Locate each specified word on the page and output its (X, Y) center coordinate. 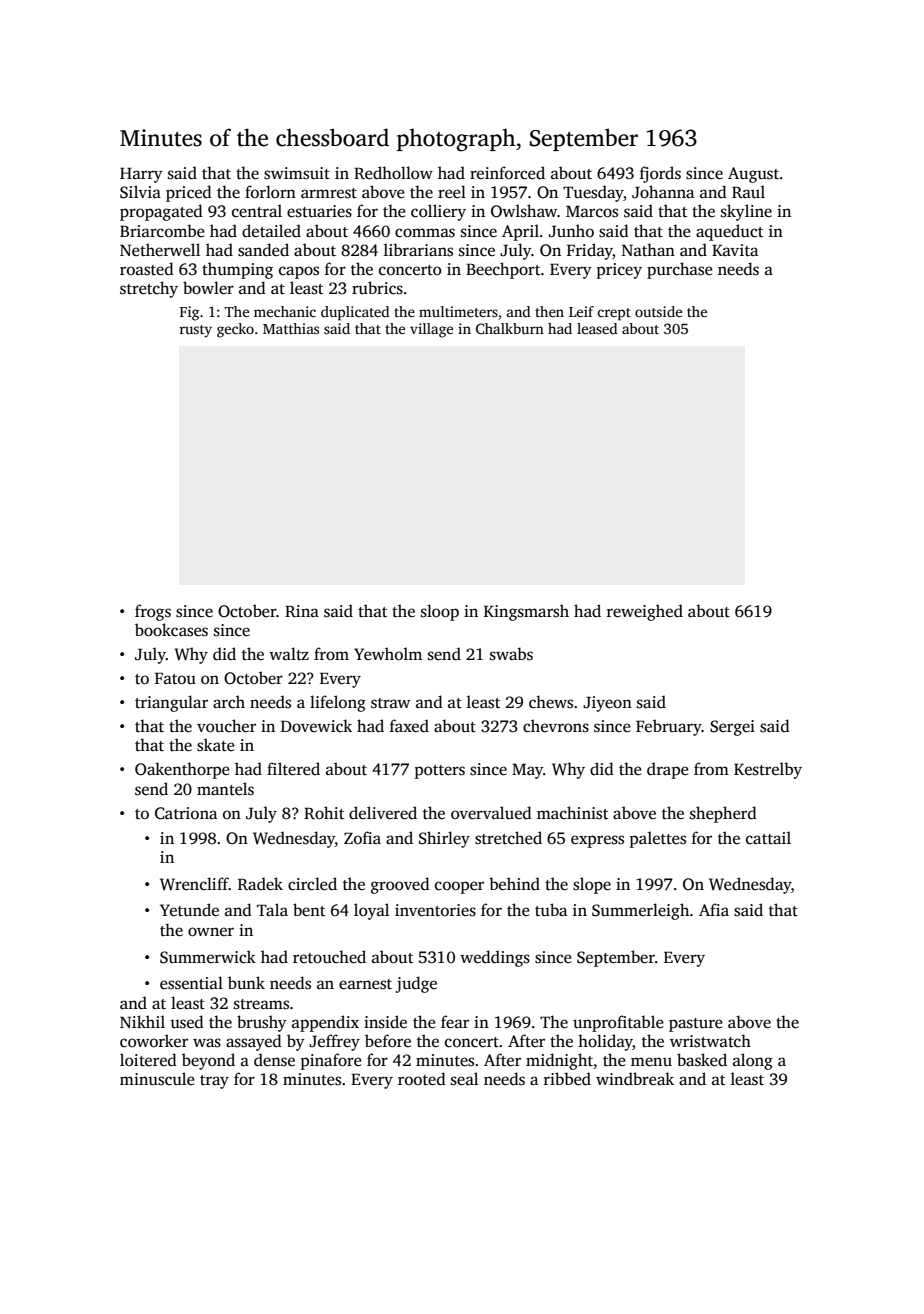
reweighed (645, 612)
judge (416, 984)
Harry (141, 175)
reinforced (507, 173)
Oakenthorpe (182, 770)
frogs (153, 612)
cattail (768, 838)
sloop (440, 612)
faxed (409, 726)
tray (214, 1082)
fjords (660, 174)
